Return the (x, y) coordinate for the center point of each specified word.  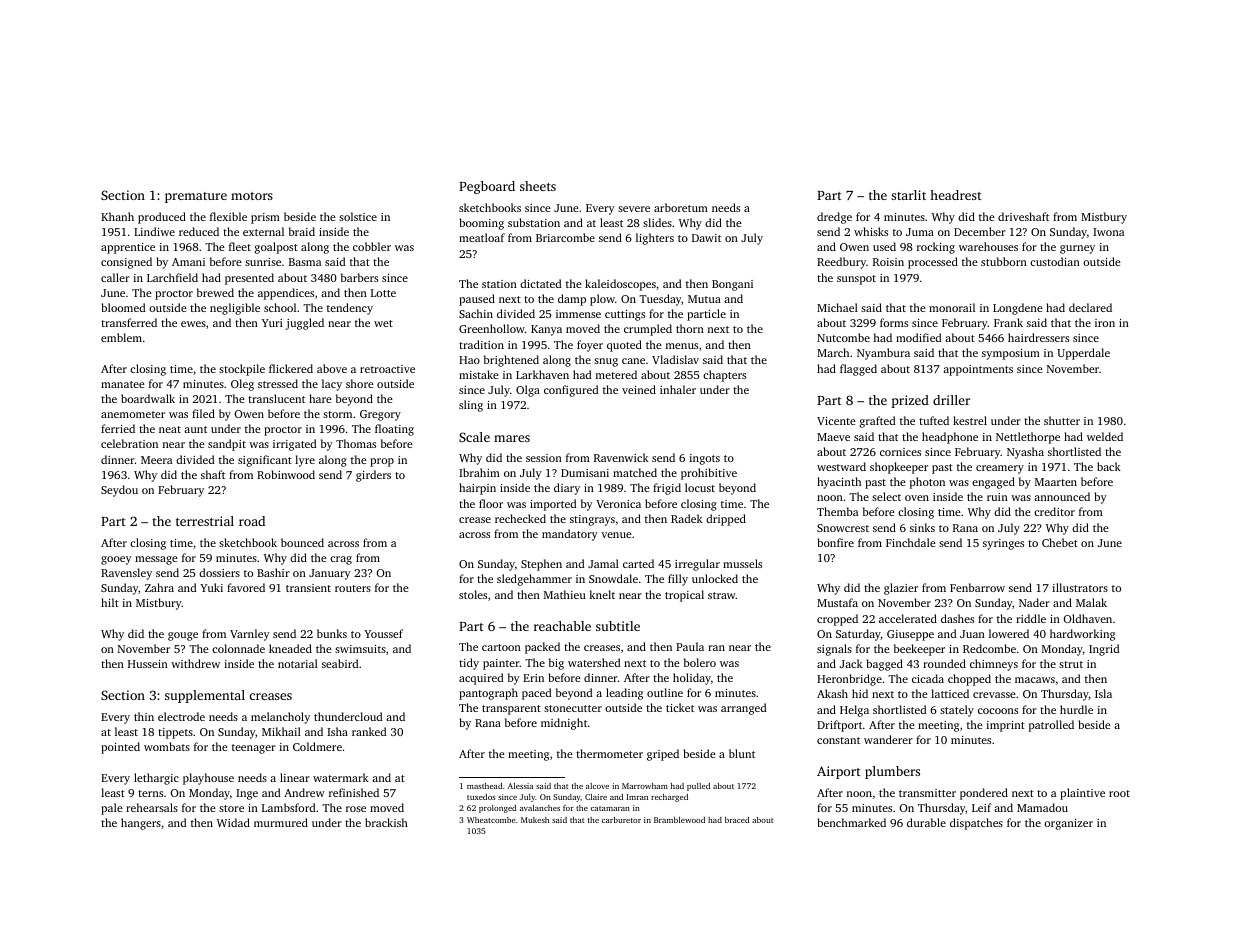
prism (265, 218)
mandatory (570, 535)
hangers (141, 824)
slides (657, 222)
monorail (952, 307)
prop (382, 462)
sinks (922, 527)
